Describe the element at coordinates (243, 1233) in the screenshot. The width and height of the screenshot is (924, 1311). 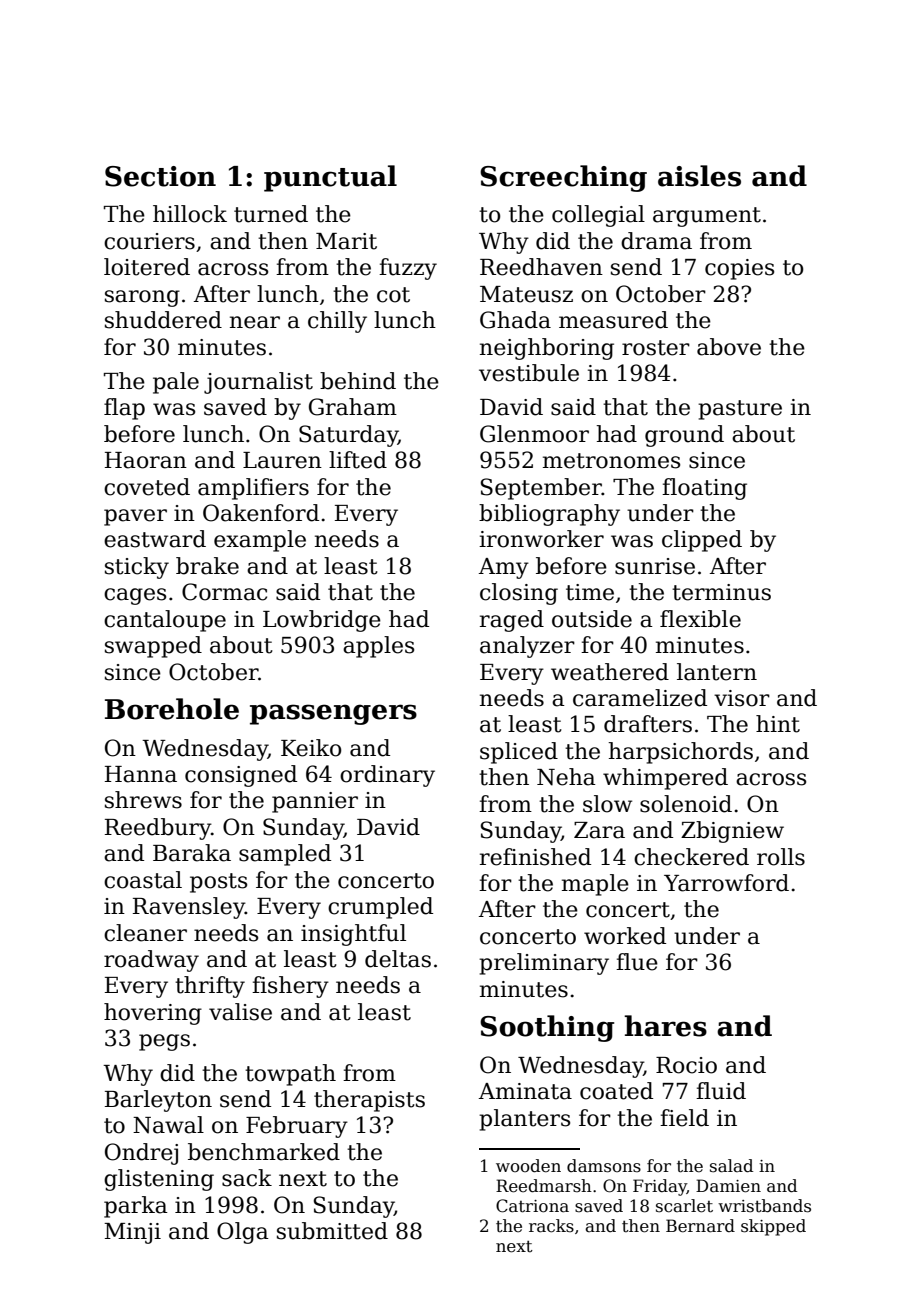
I see `Olga` at that location.
